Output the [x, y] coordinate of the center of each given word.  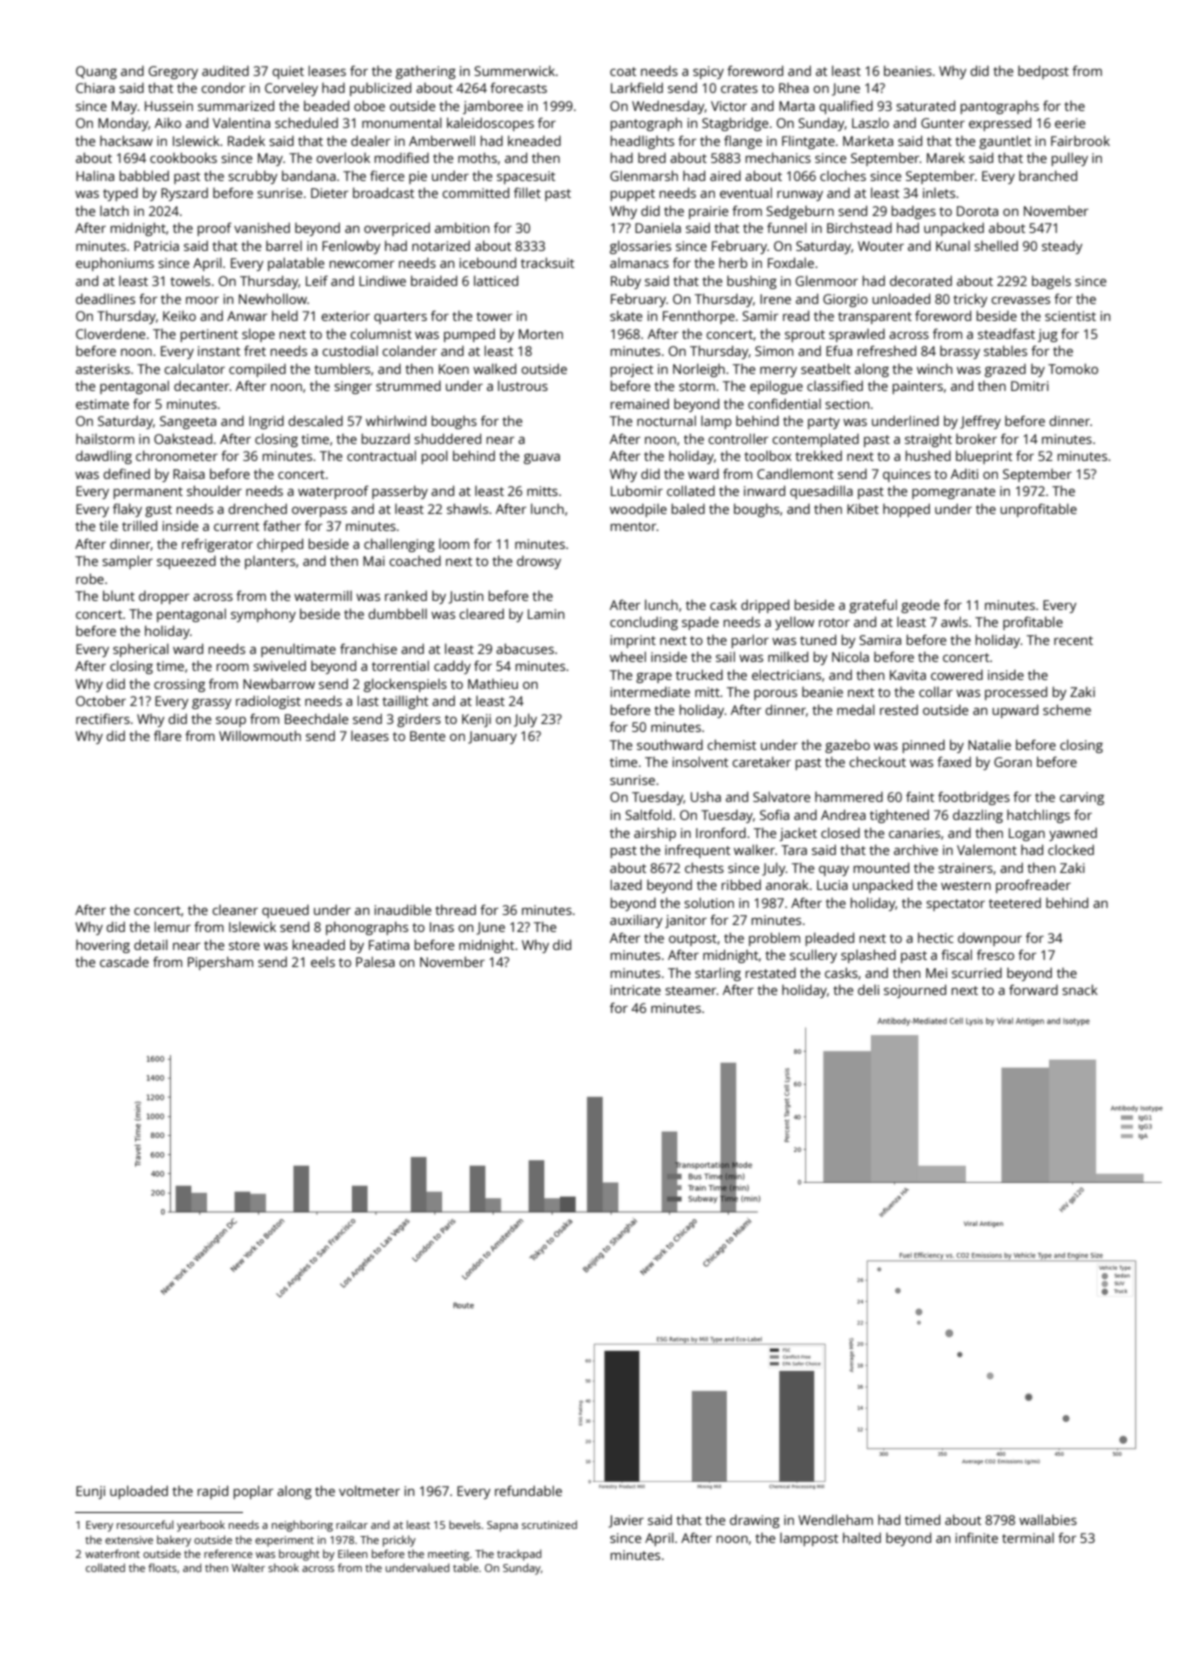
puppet [632, 195]
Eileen [353, 1553]
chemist [731, 744]
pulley [1069, 159]
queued [285, 911]
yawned [1073, 834]
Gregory [173, 72]
